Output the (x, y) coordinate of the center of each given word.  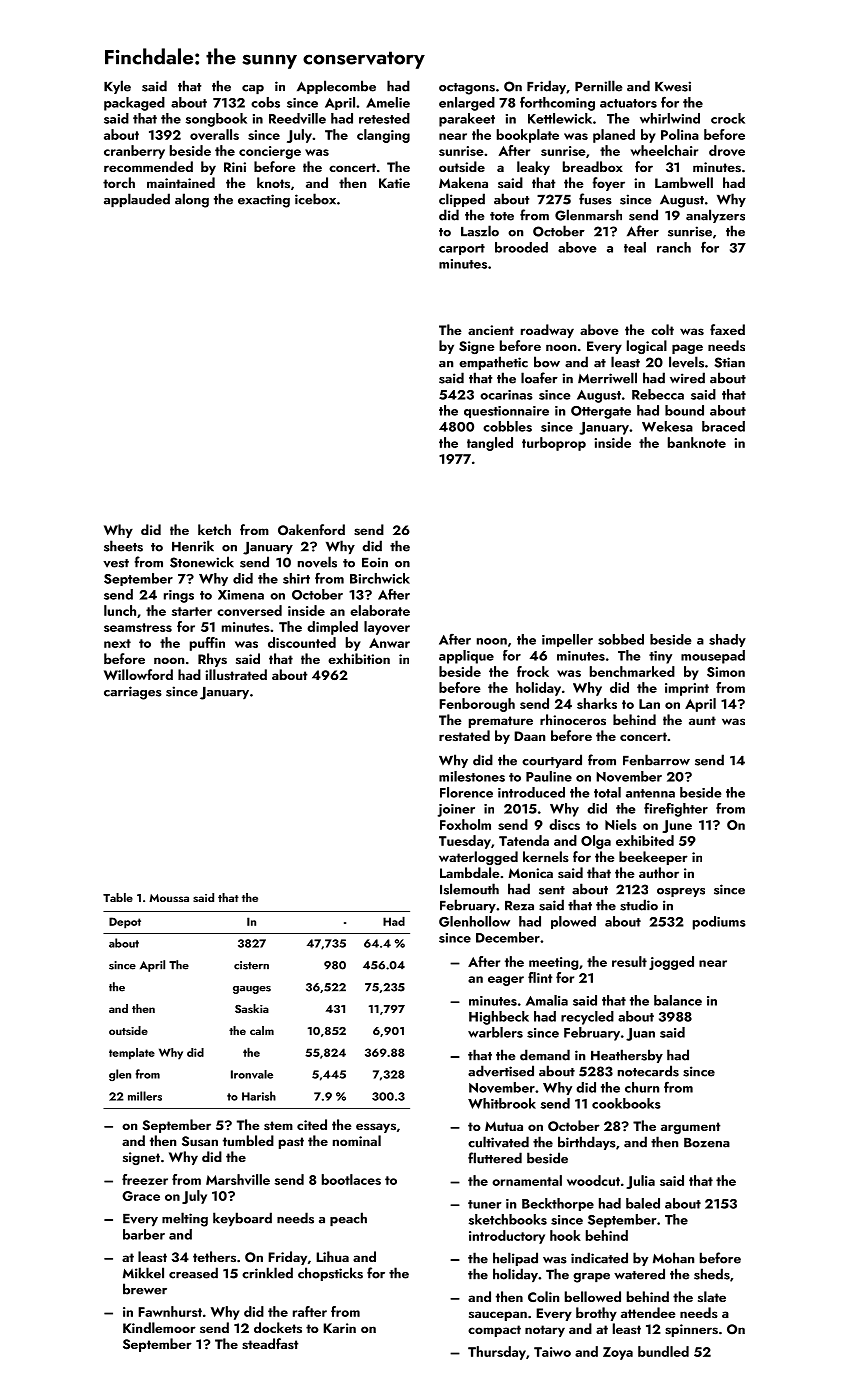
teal (635, 247)
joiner (456, 810)
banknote (697, 442)
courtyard (552, 761)
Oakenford (311, 530)
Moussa (169, 898)
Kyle (117, 87)
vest (116, 563)
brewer (145, 1289)
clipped (462, 200)
